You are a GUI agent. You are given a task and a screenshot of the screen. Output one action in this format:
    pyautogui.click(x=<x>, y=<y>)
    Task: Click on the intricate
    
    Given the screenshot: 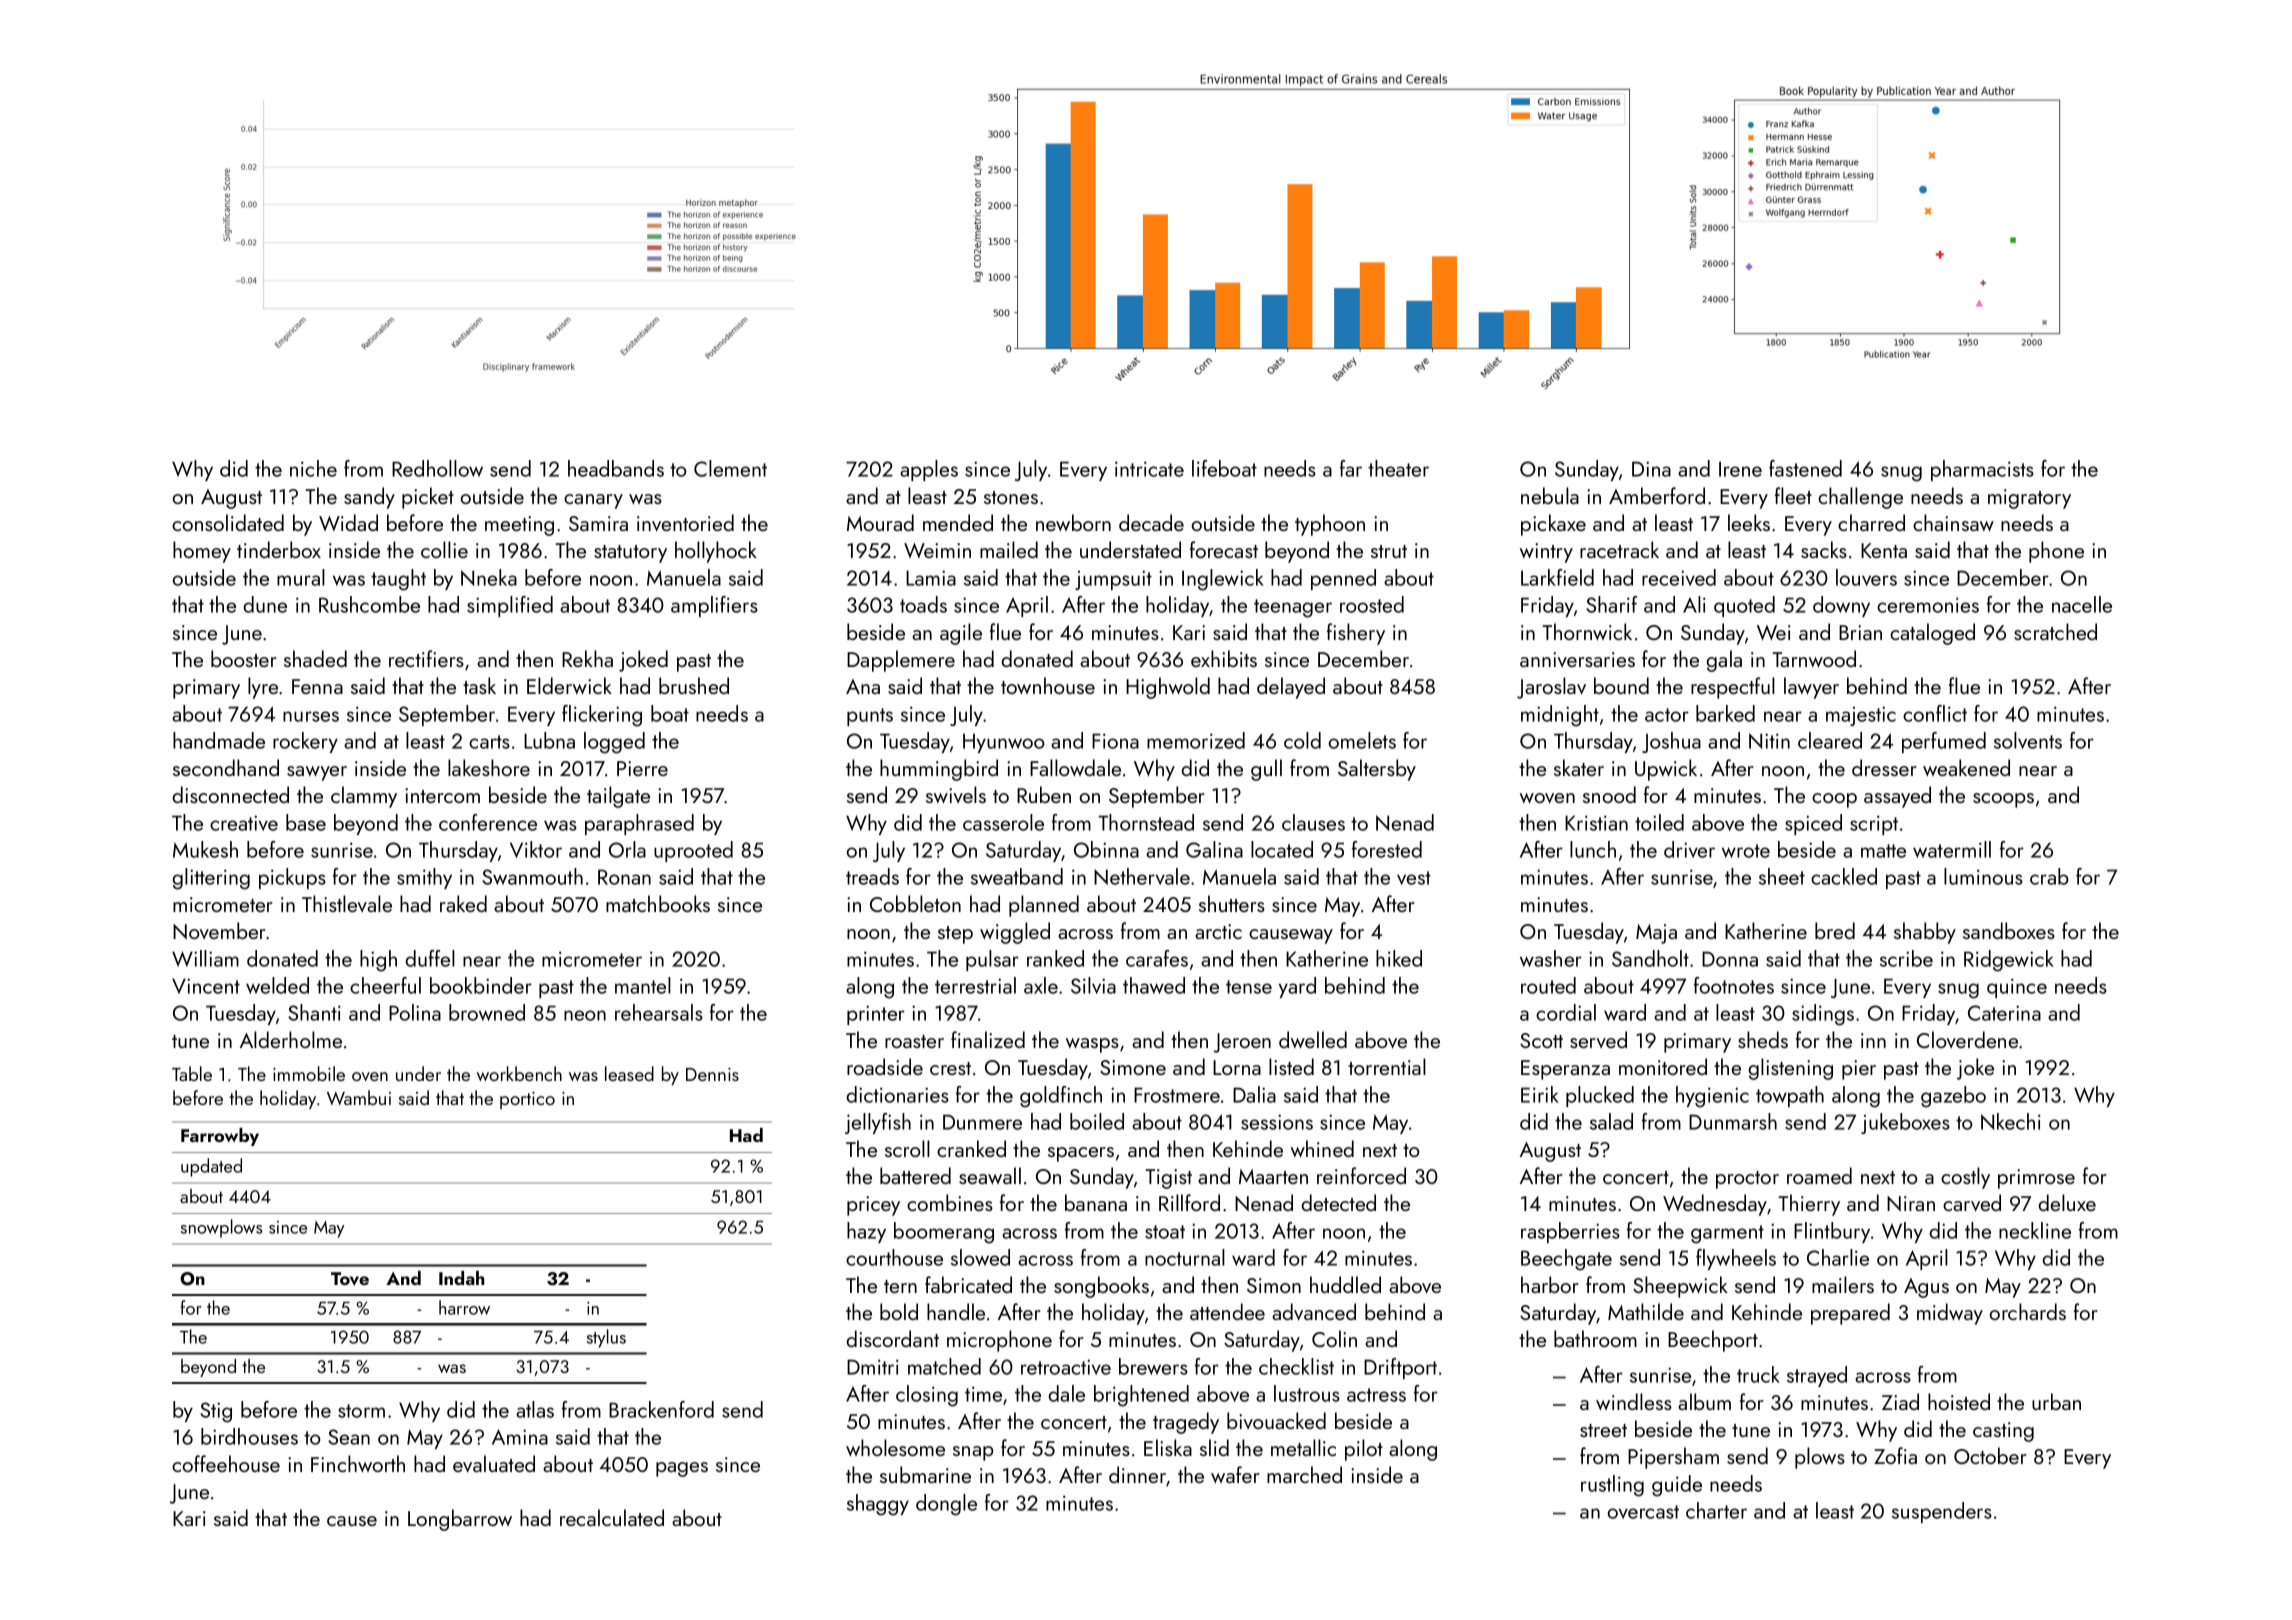 What is the action you would take?
    pyautogui.click(x=1149, y=469)
